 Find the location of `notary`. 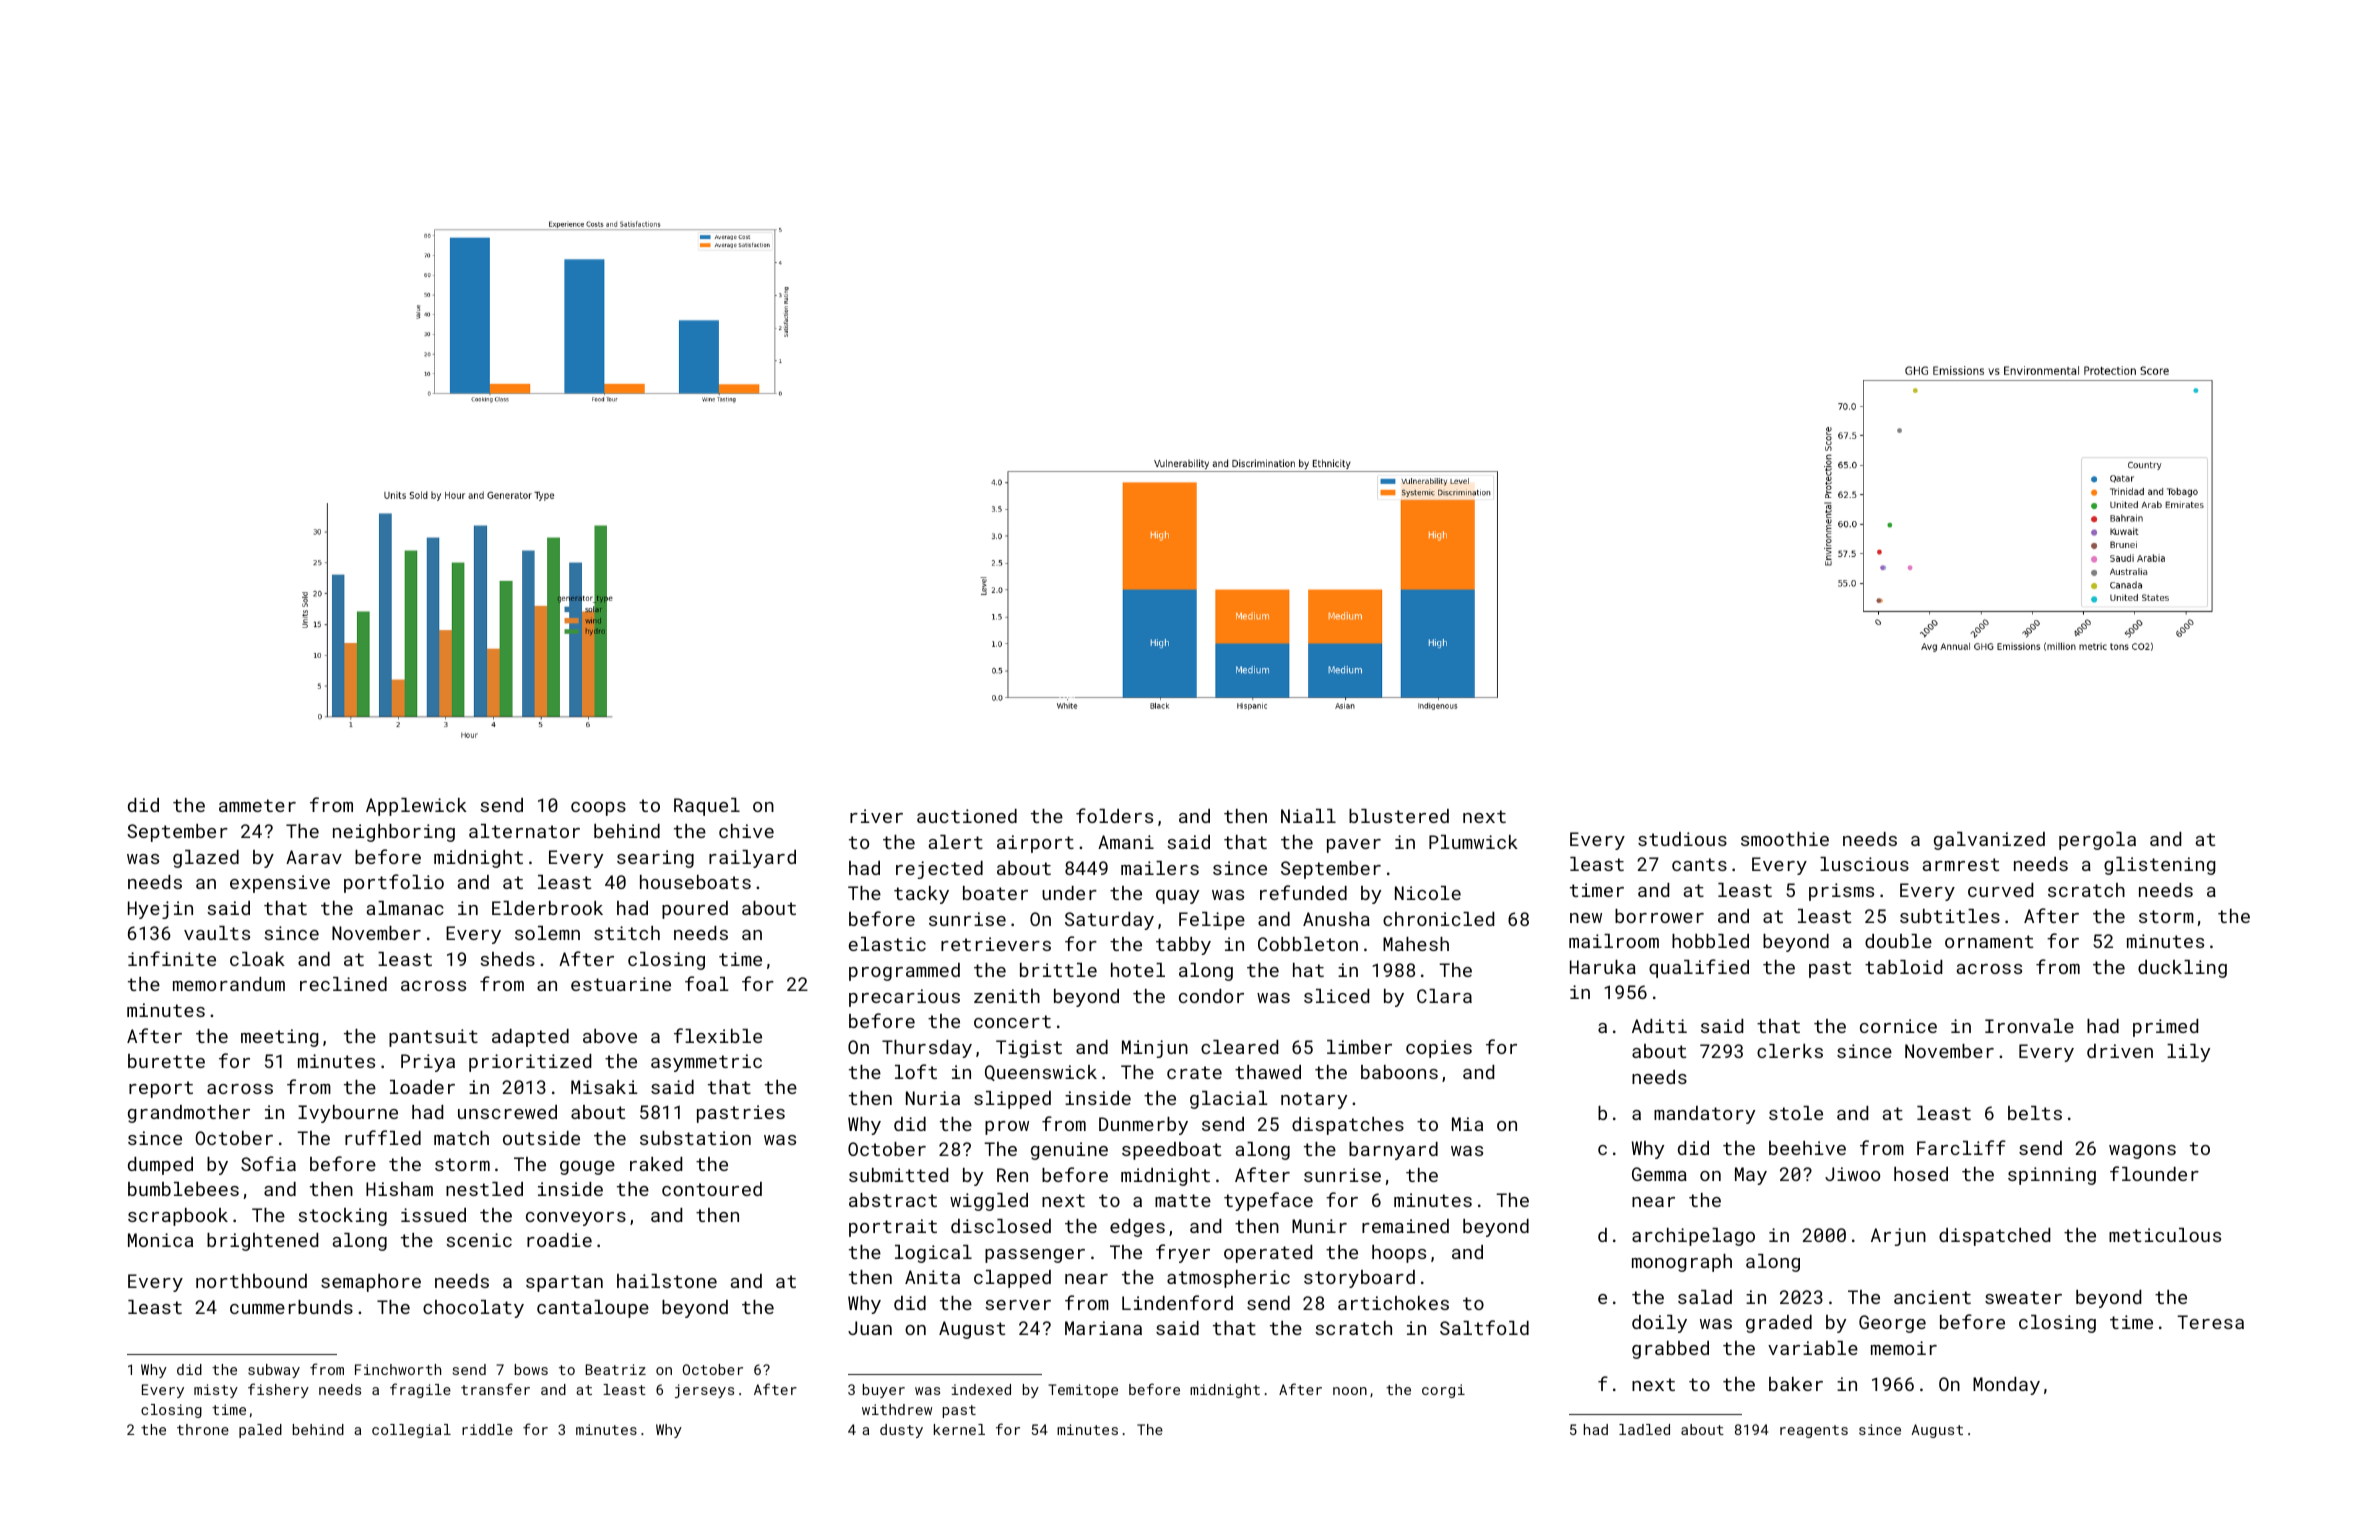

notary is located at coordinates (1314, 1100).
